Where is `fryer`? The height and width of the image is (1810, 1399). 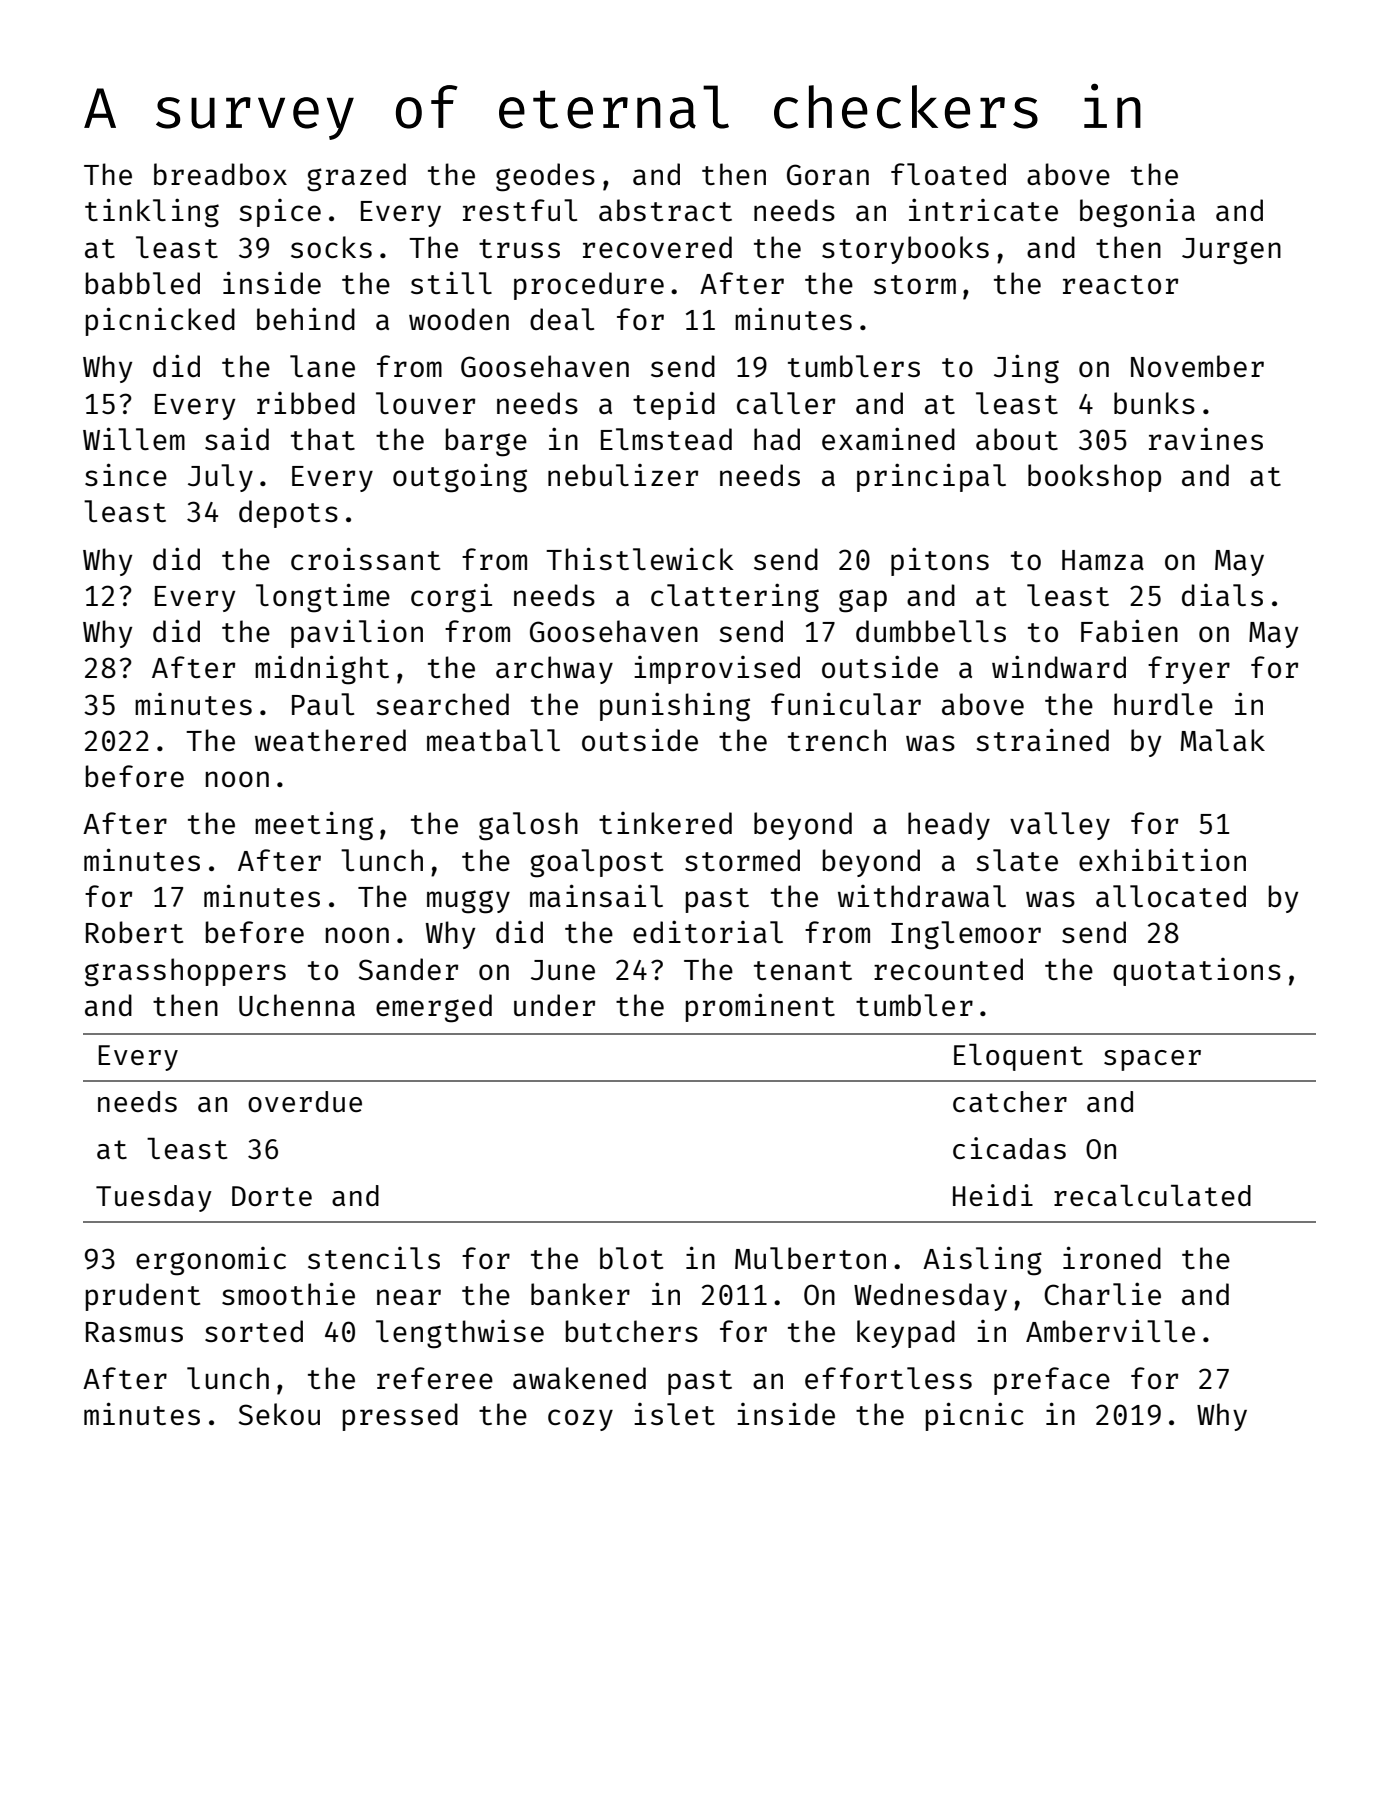
fryer is located at coordinates (1189, 670).
